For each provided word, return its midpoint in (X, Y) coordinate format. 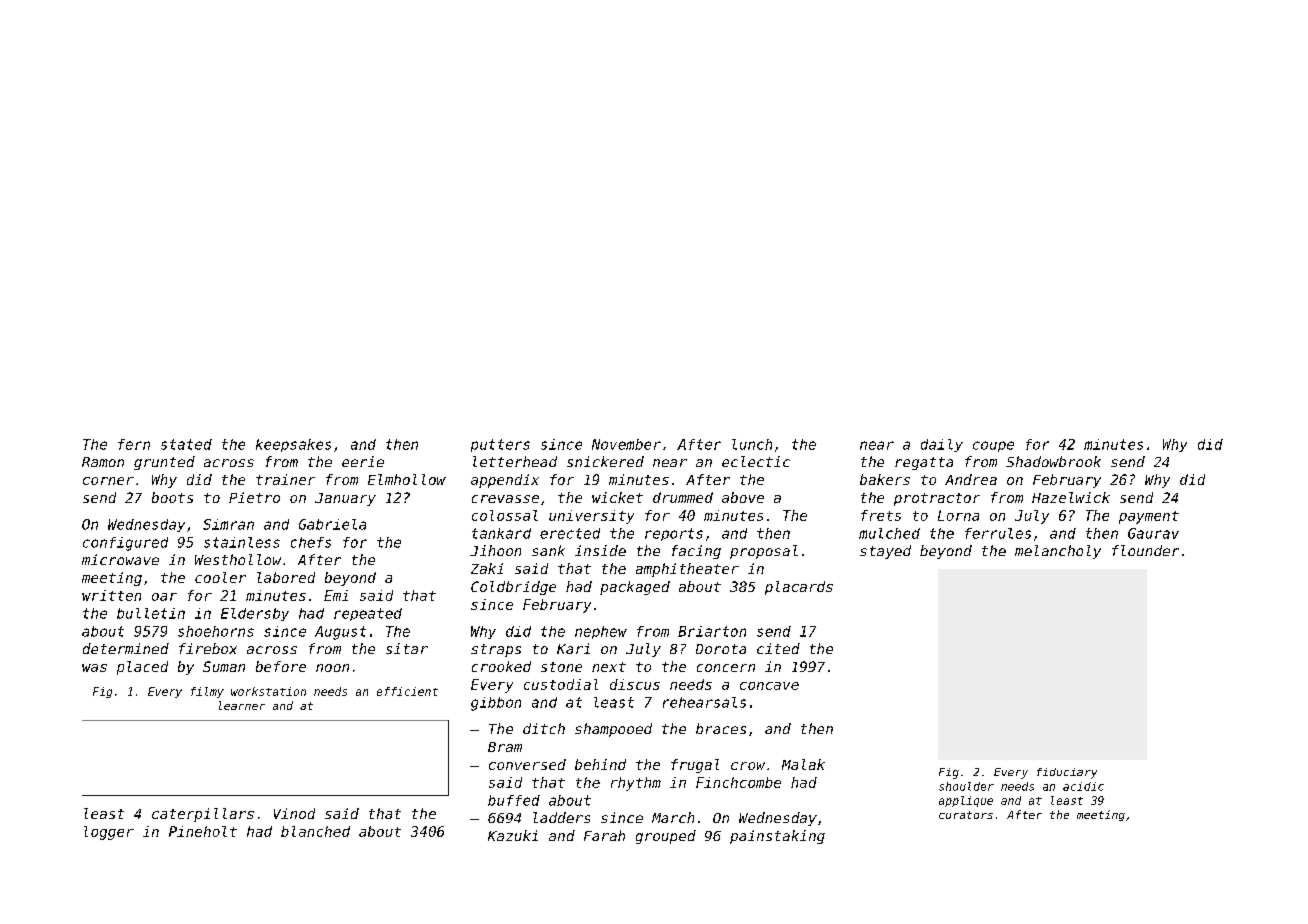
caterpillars (203, 815)
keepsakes (293, 445)
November (626, 444)
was (94, 668)
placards (799, 588)
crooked (501, 666)
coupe (993, 446)
